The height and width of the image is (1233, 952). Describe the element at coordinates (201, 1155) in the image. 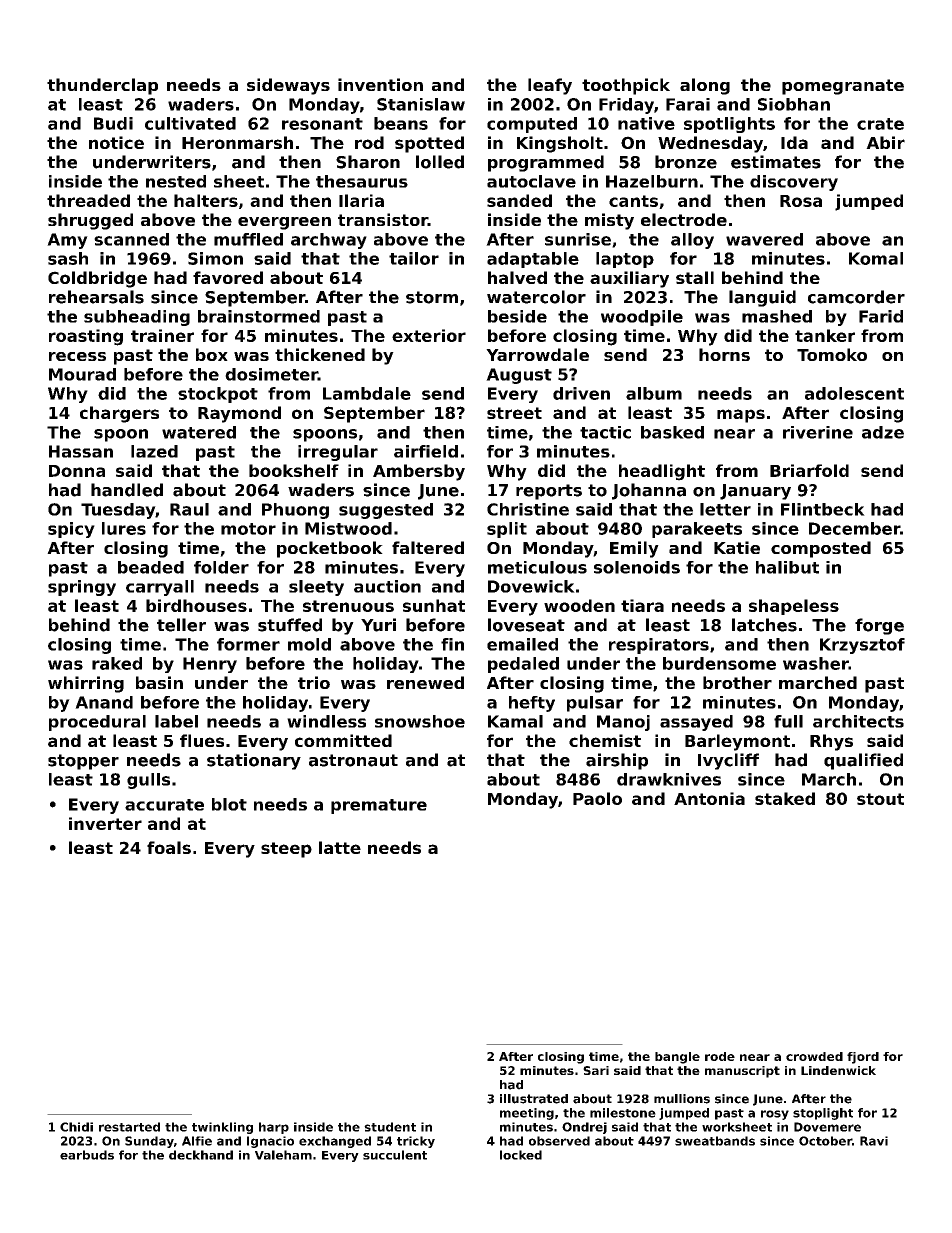

I see `deckhand` at that location.
